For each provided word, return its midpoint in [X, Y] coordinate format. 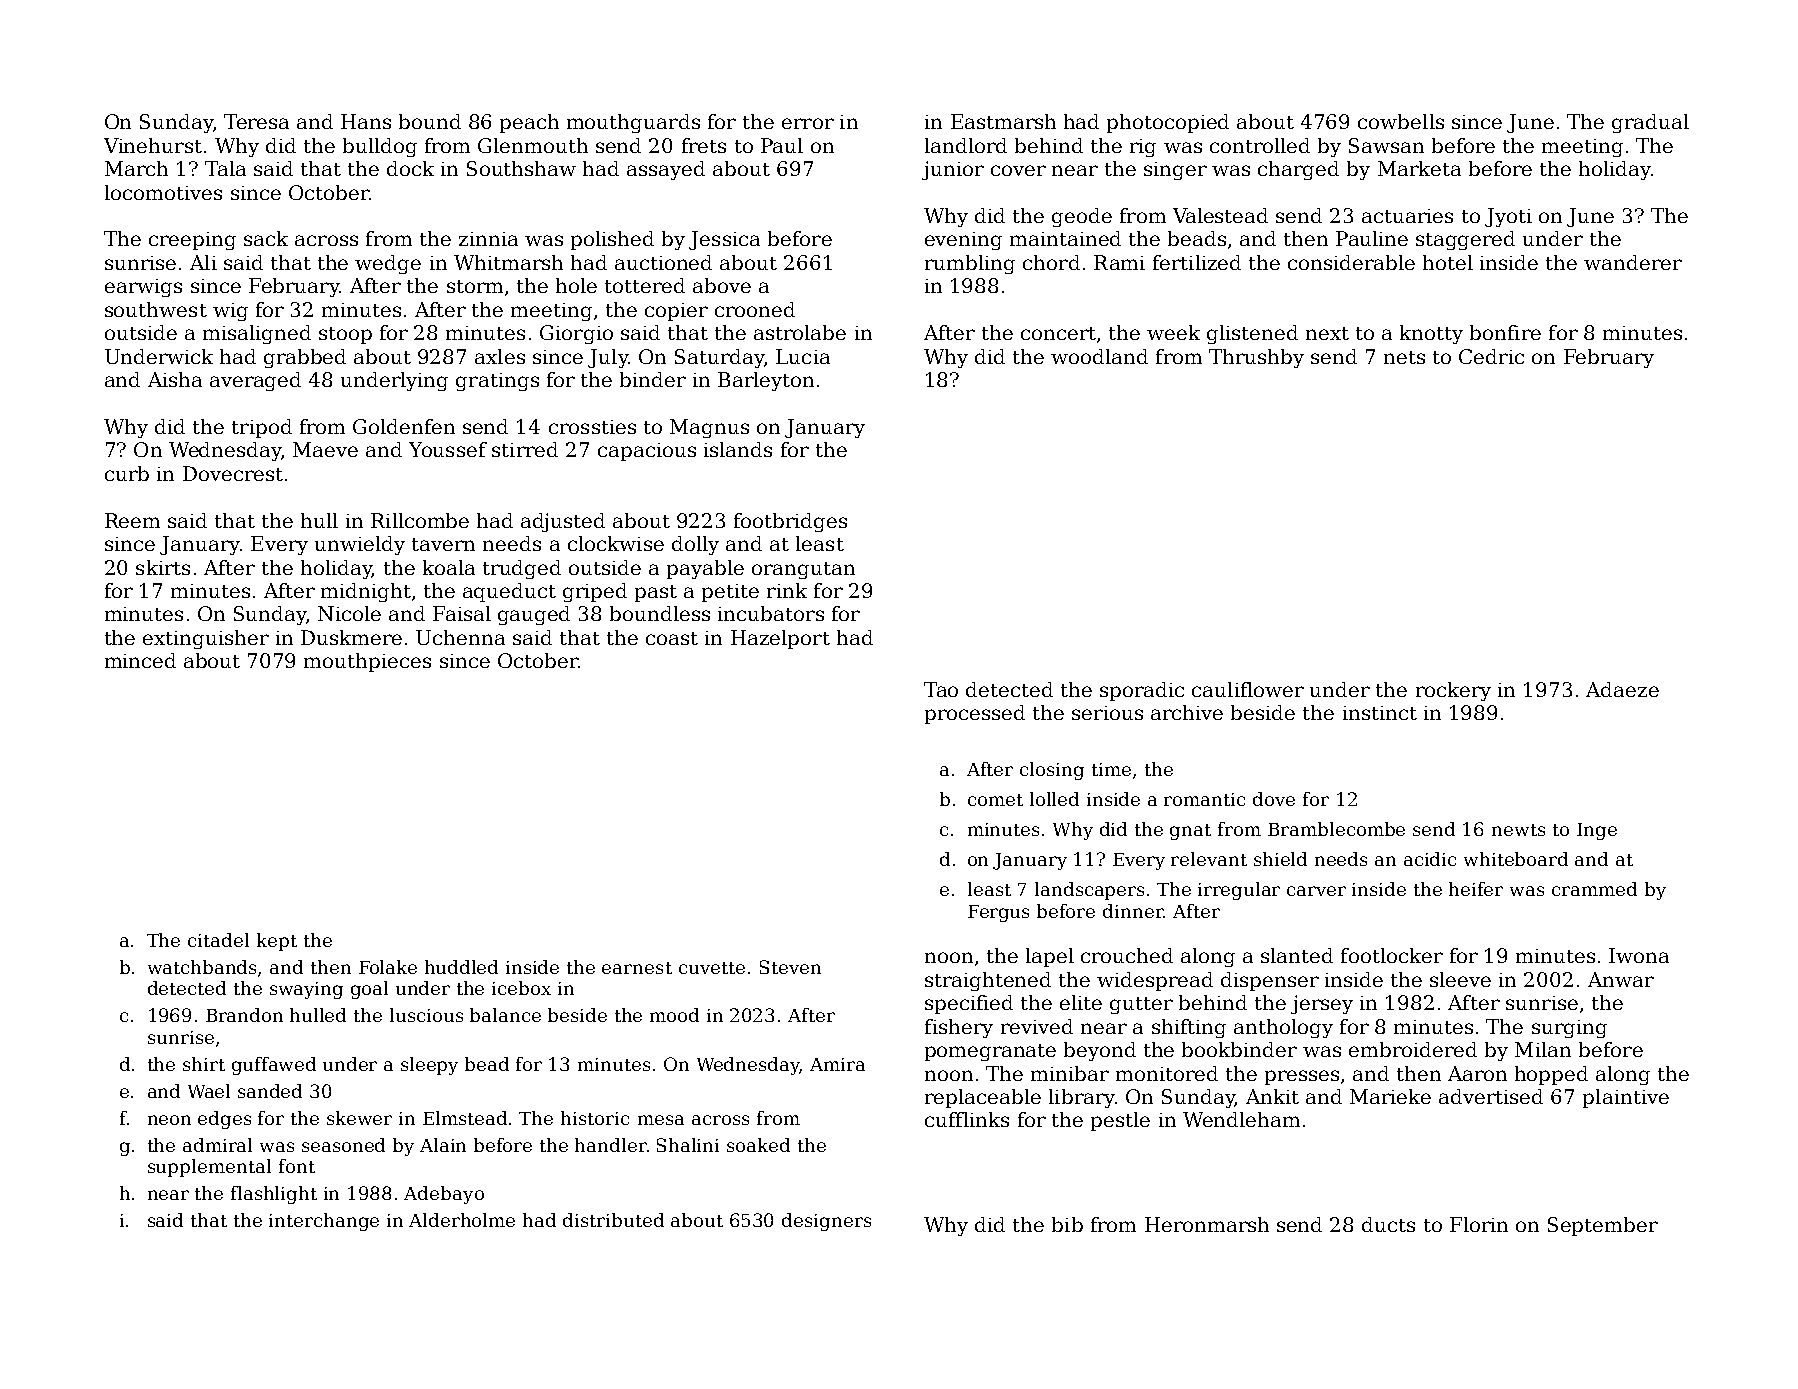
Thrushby [1256, 358]
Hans [366, 121]
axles [500, 356]
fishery [959, 1028]
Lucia [803, 356]
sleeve [1460, 979]
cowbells [1401, 121]
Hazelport [780, 639]
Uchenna [460, 637]
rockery [1453, 691]
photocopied [1168, 123]
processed [975, 714]
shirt [204, 1064]
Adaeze [1622, 689]
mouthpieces [367, 662]
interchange [324, 1222]
